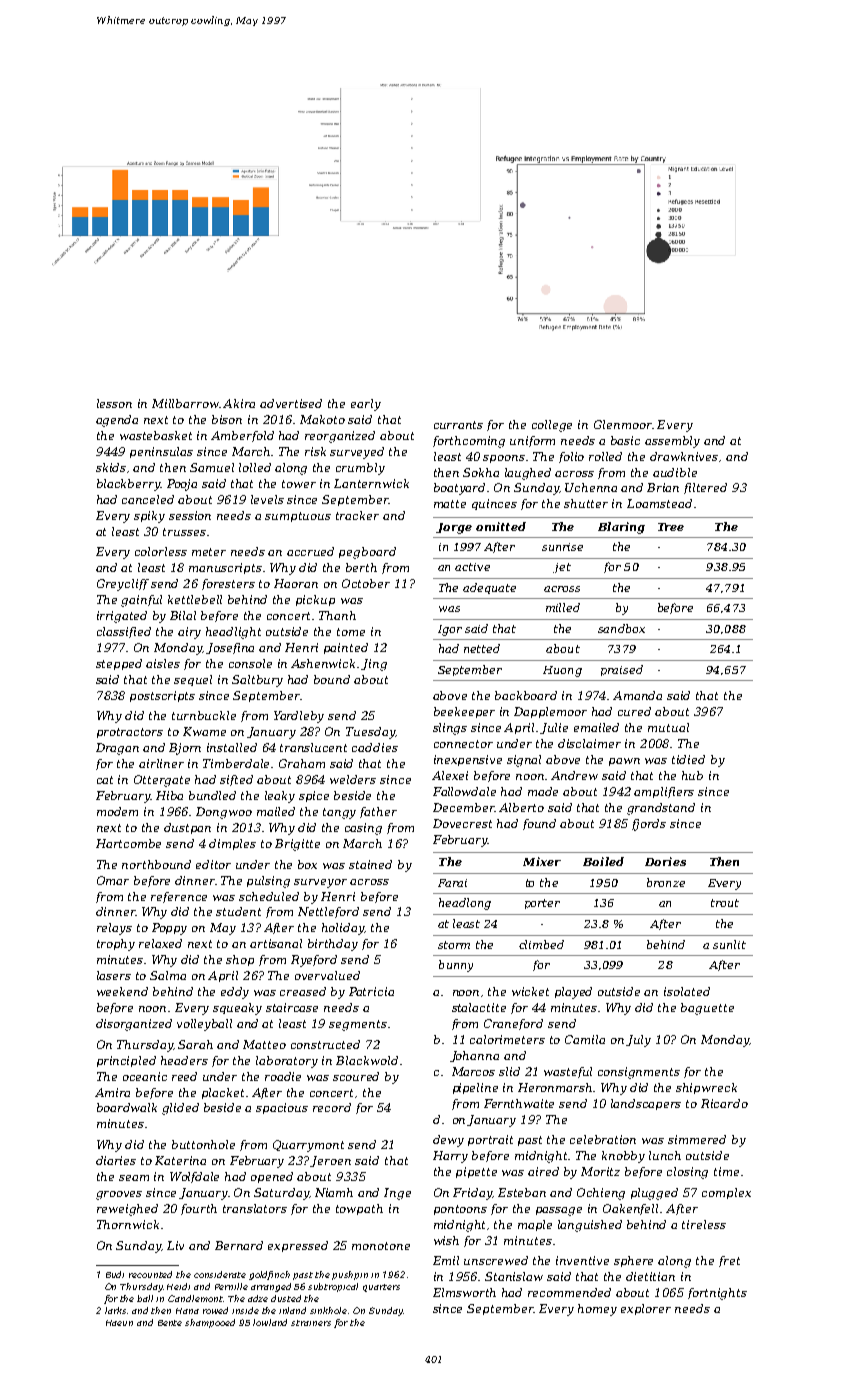  I want to click on Haeun, so click(119, 1323).
